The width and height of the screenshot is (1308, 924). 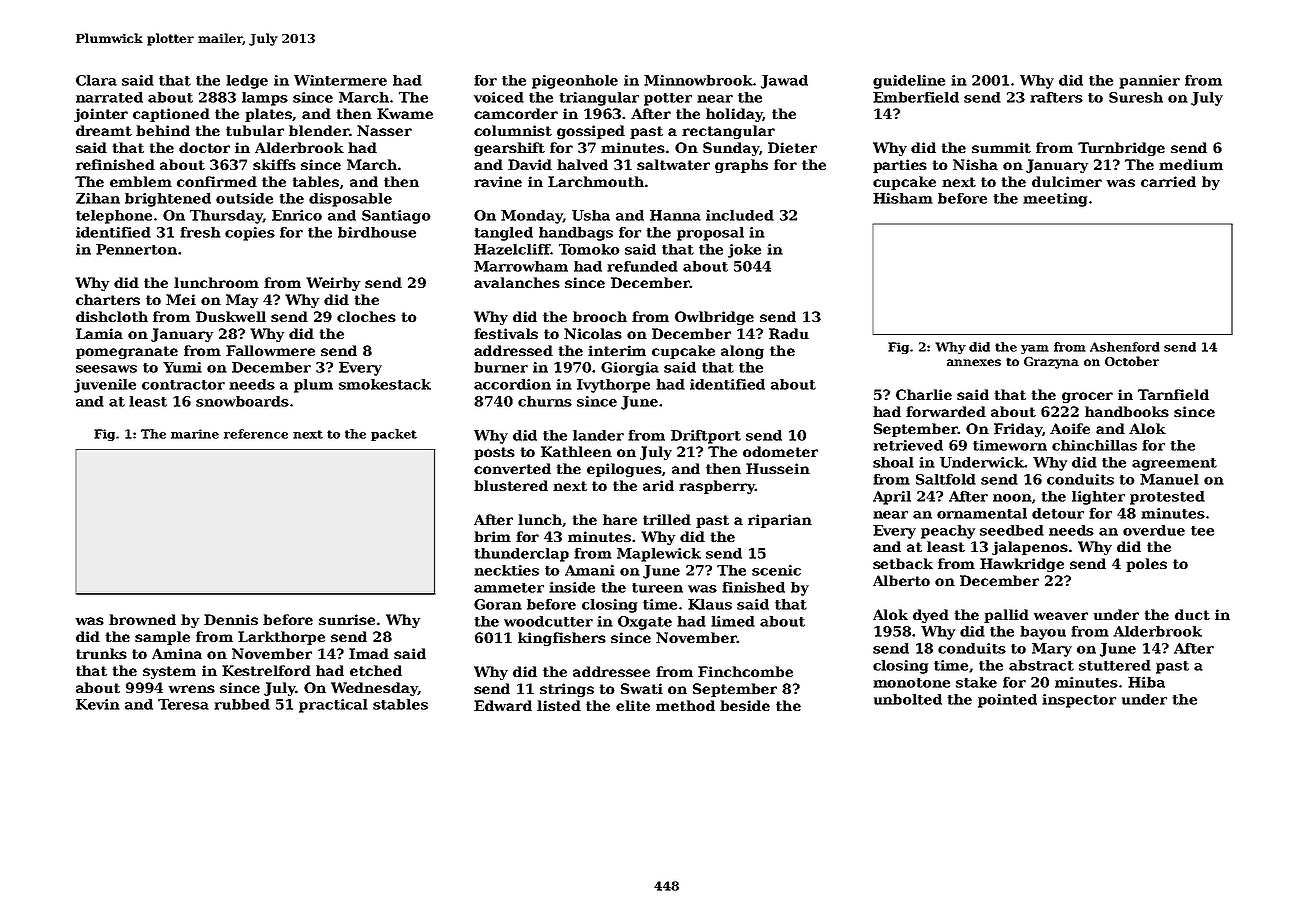 I want to click on poles, so click(x=1146, y=565).
